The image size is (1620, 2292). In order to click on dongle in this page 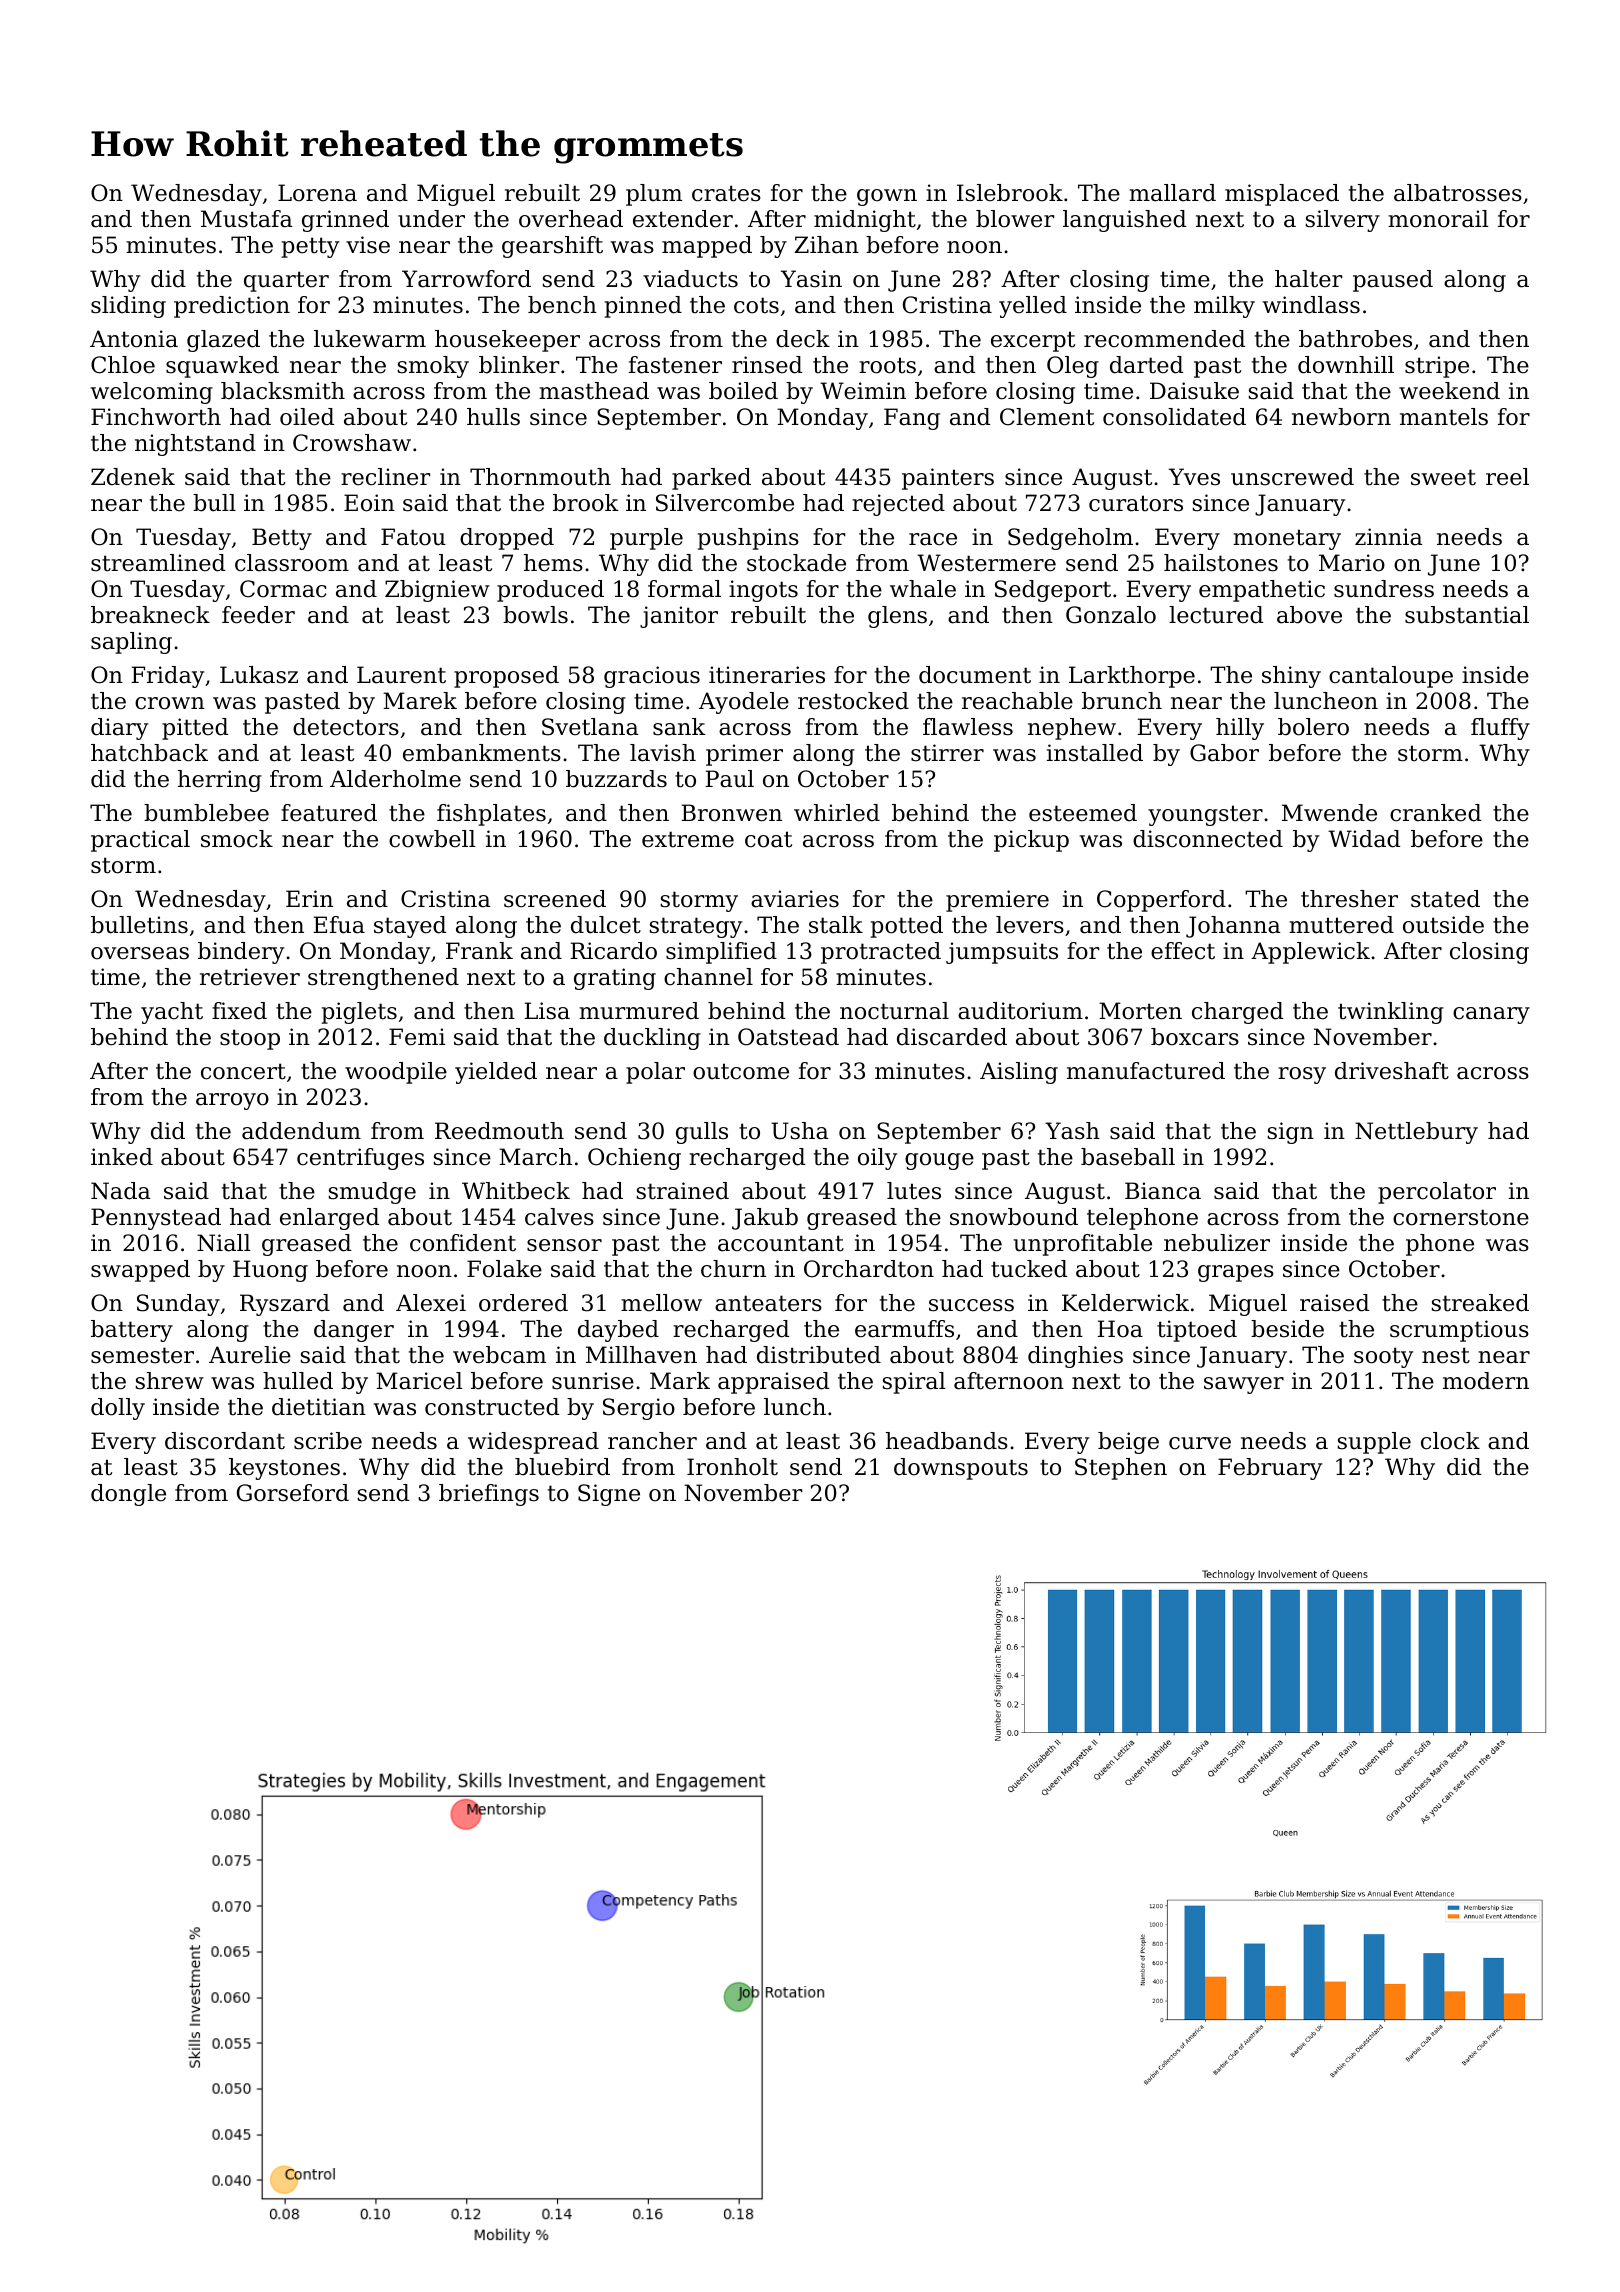, I will do `click(128, 1495)`.
